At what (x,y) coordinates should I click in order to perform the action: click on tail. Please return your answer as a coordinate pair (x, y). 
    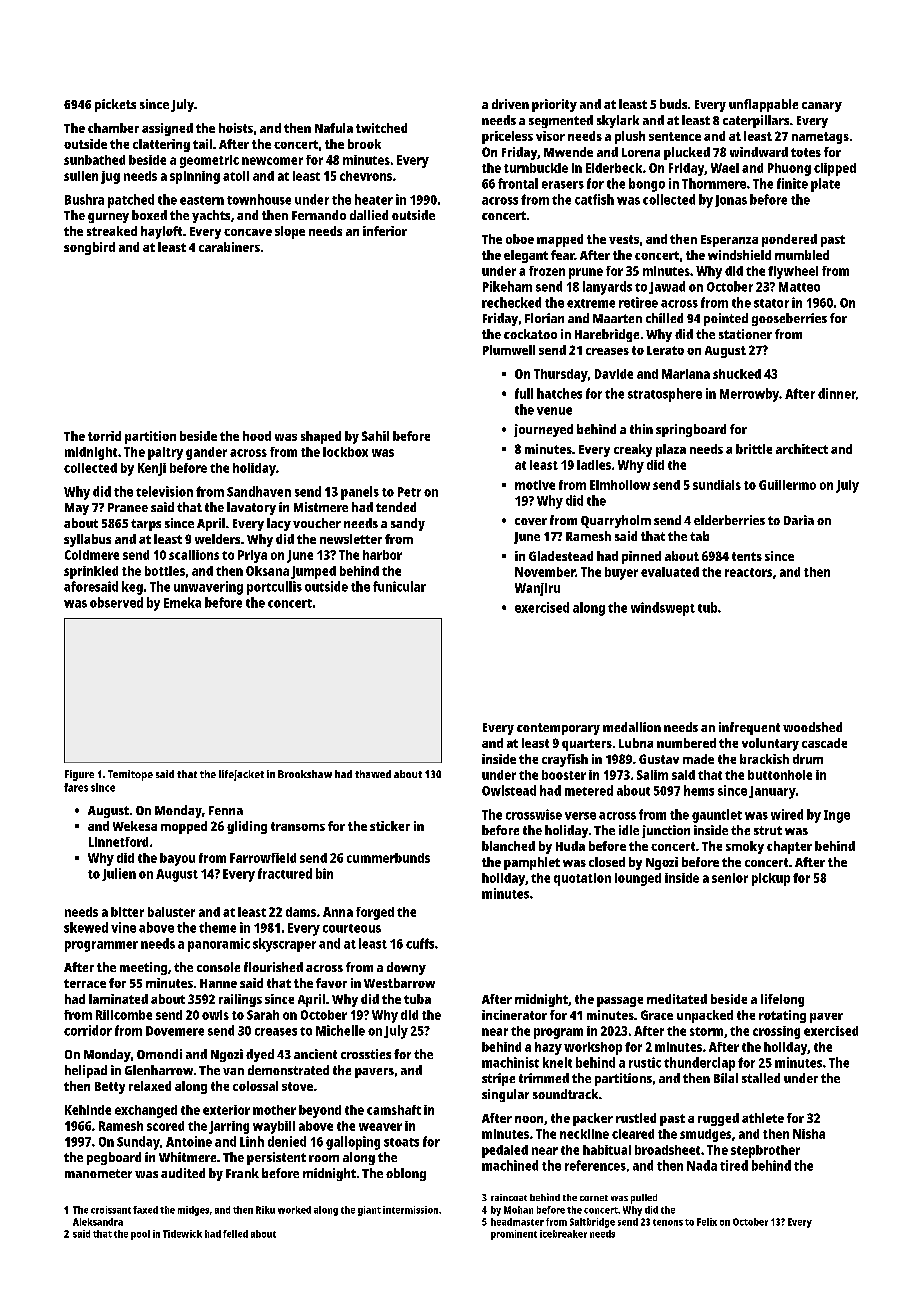
    Looking at the image, I should click on (202, 144).
